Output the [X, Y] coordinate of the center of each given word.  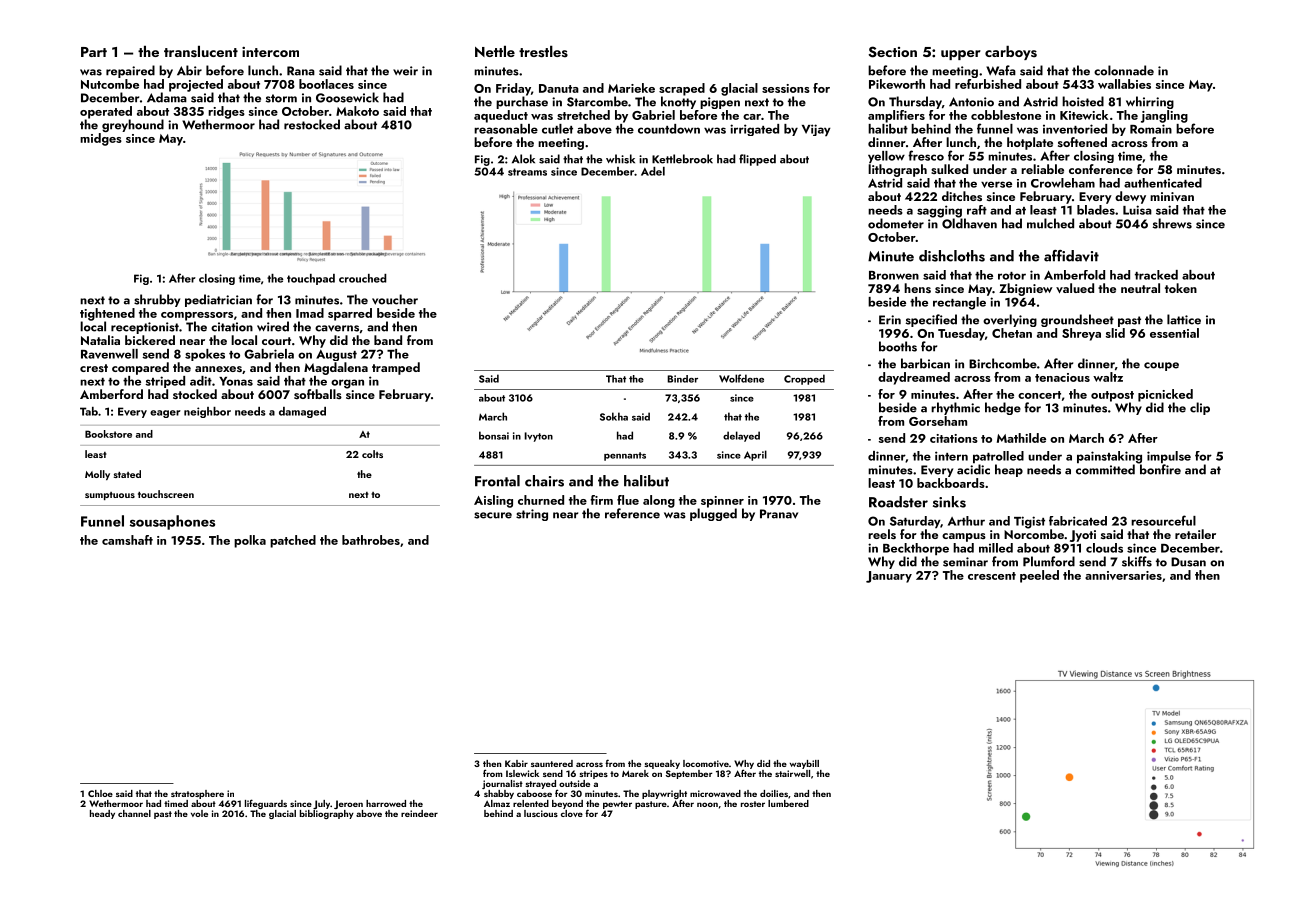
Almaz [497, 803]
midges [101, 139]
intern [951, 456]
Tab [89, 411]
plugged [713, 514]
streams [527, 172]
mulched [1050, 223]
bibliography [327, 814]
